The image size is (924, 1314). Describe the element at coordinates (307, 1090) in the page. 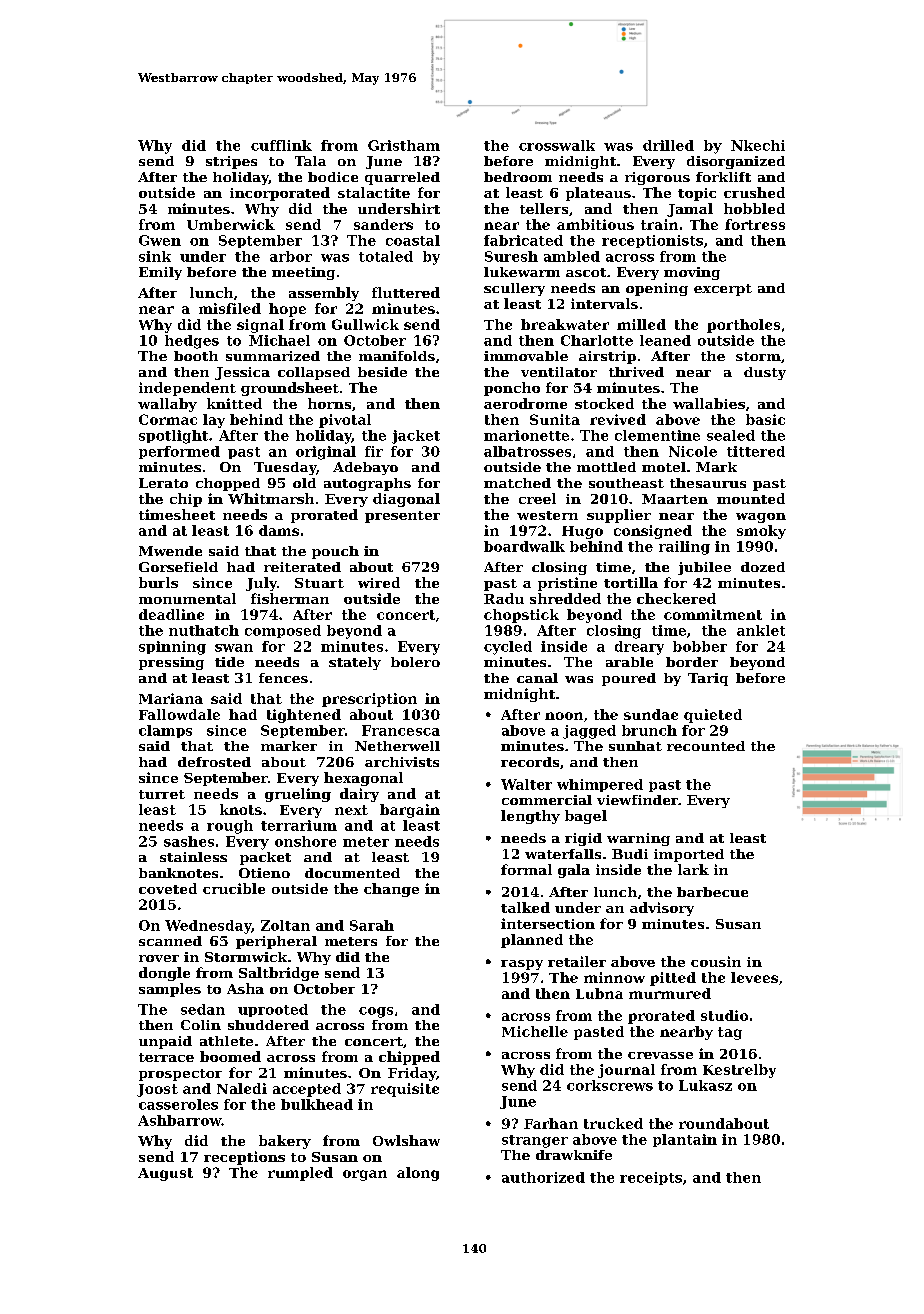

I see `accepted` at that location.
